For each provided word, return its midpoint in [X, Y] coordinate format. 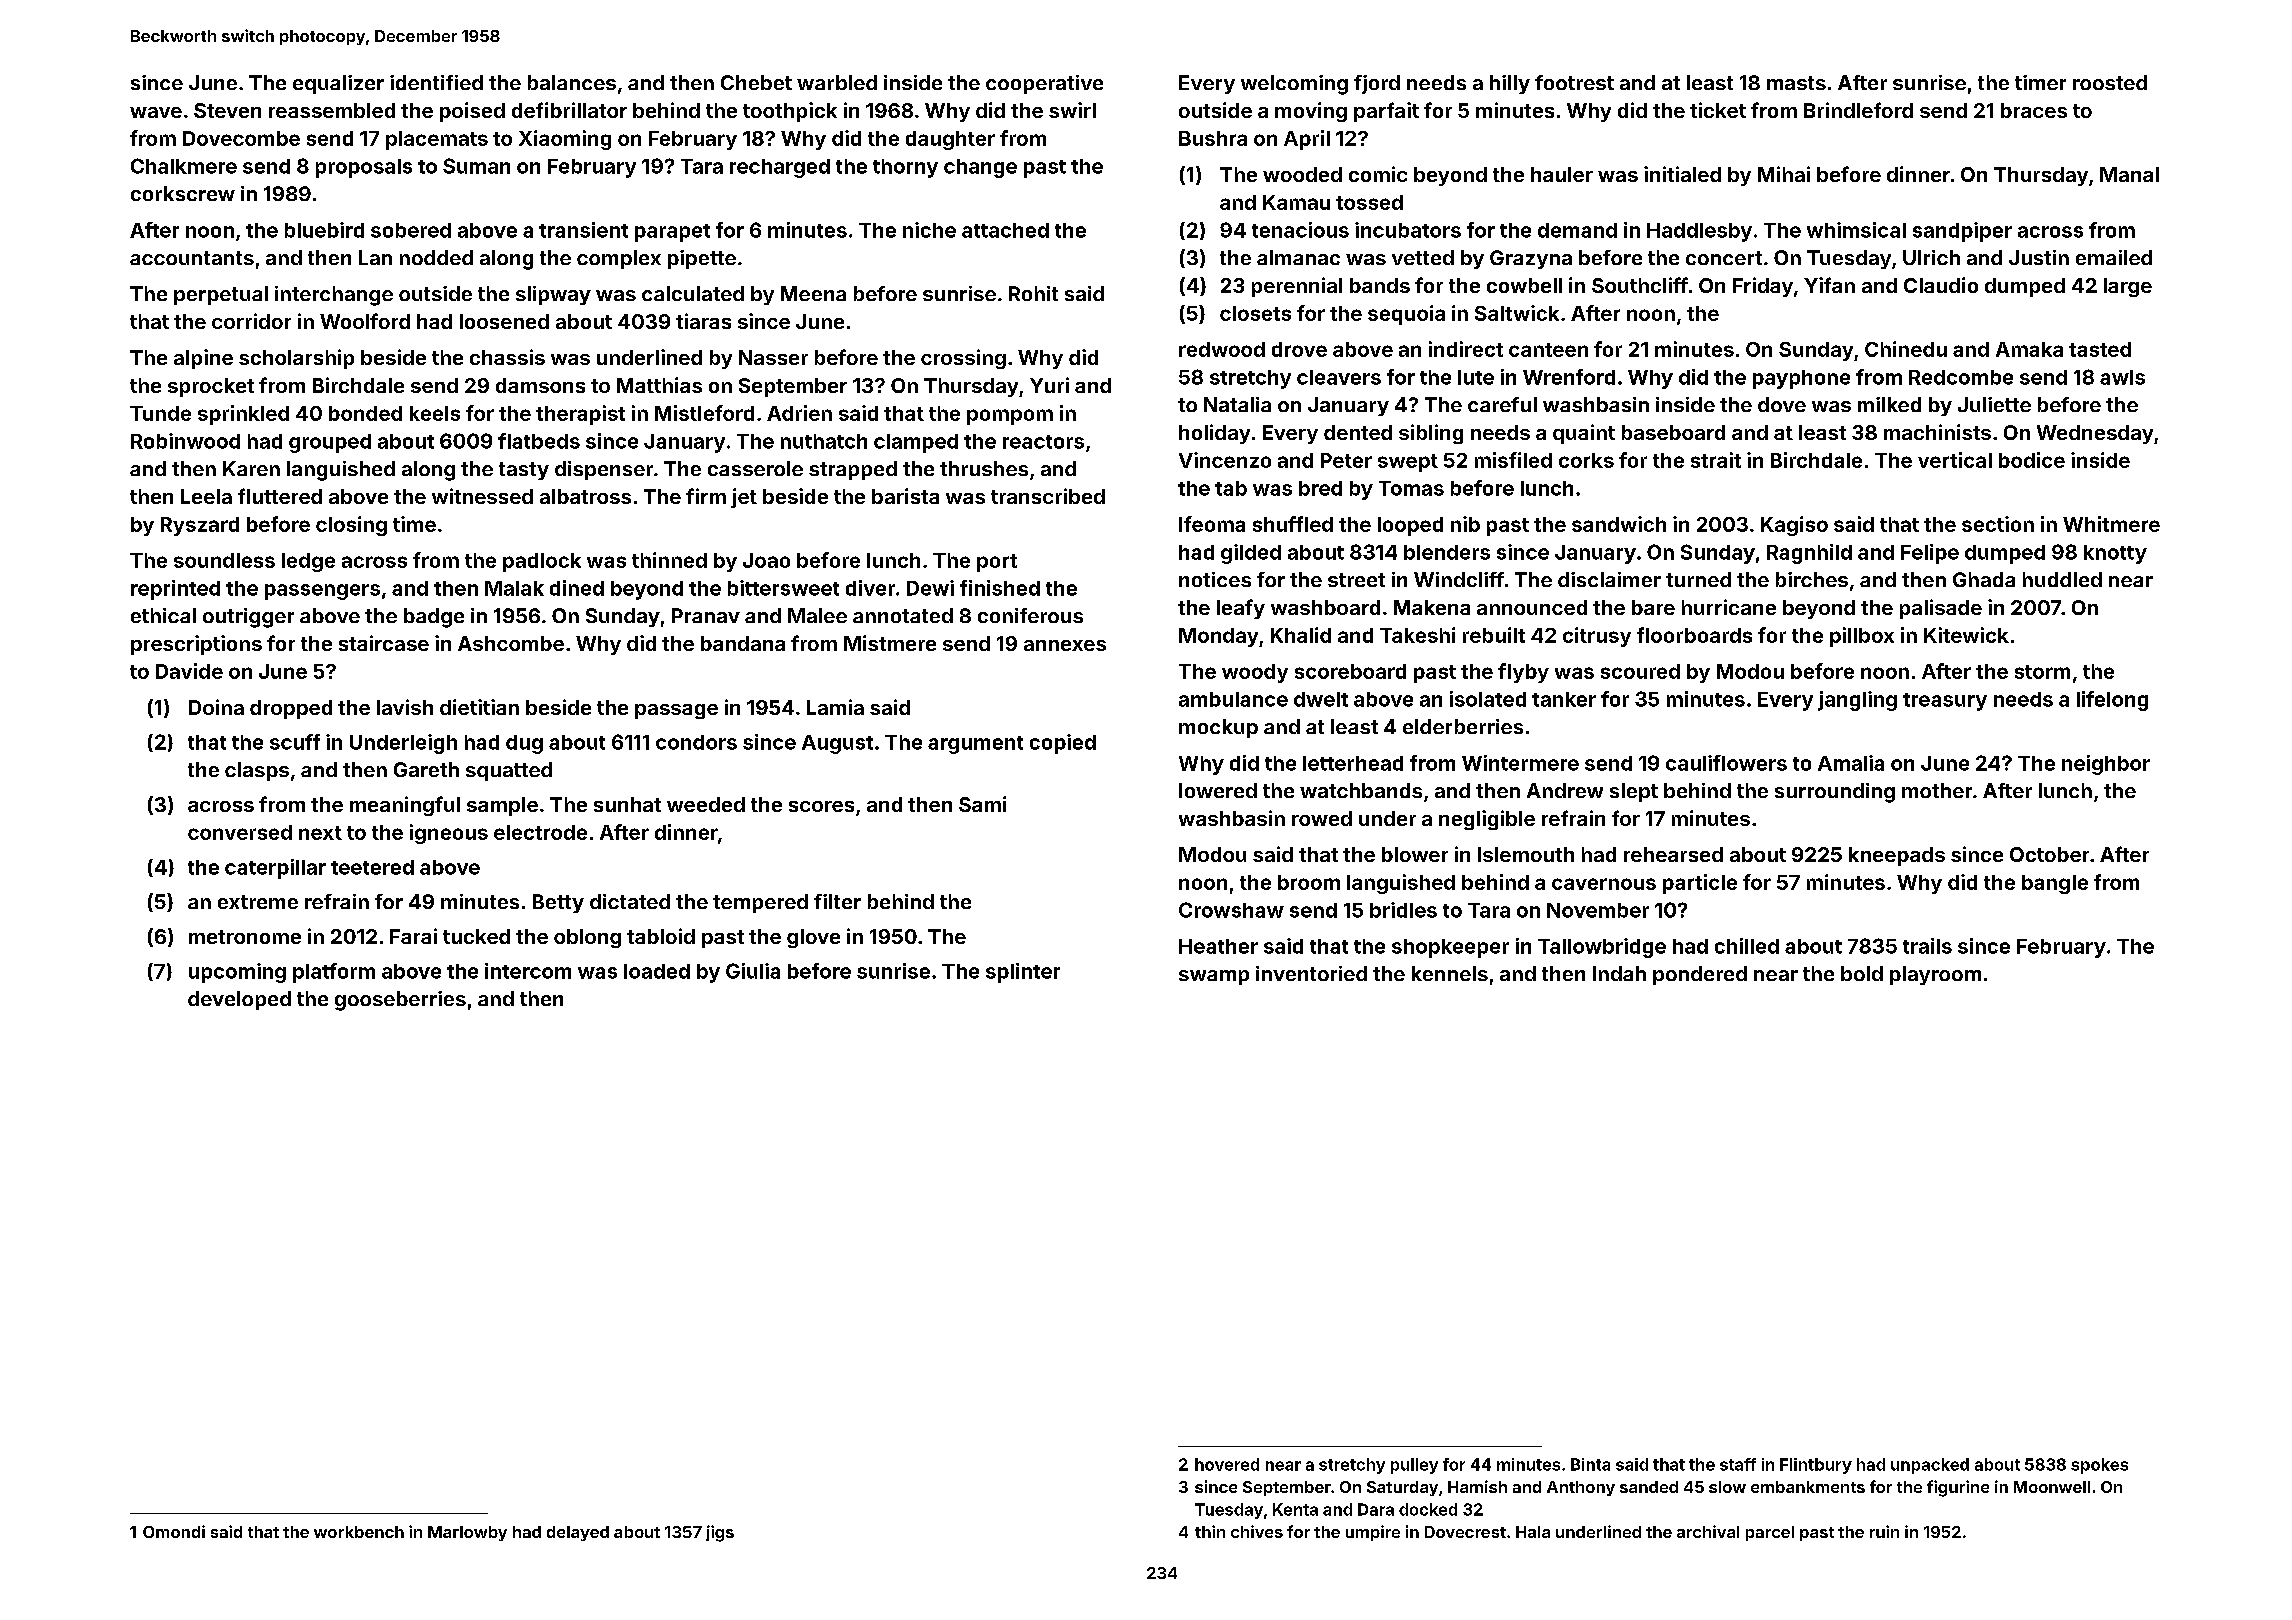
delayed [578, 1533]
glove [813, 938]
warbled [837, 82]
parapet [672, 233]
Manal [2129, 174]
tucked [476, 936]
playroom [1935, 975]
